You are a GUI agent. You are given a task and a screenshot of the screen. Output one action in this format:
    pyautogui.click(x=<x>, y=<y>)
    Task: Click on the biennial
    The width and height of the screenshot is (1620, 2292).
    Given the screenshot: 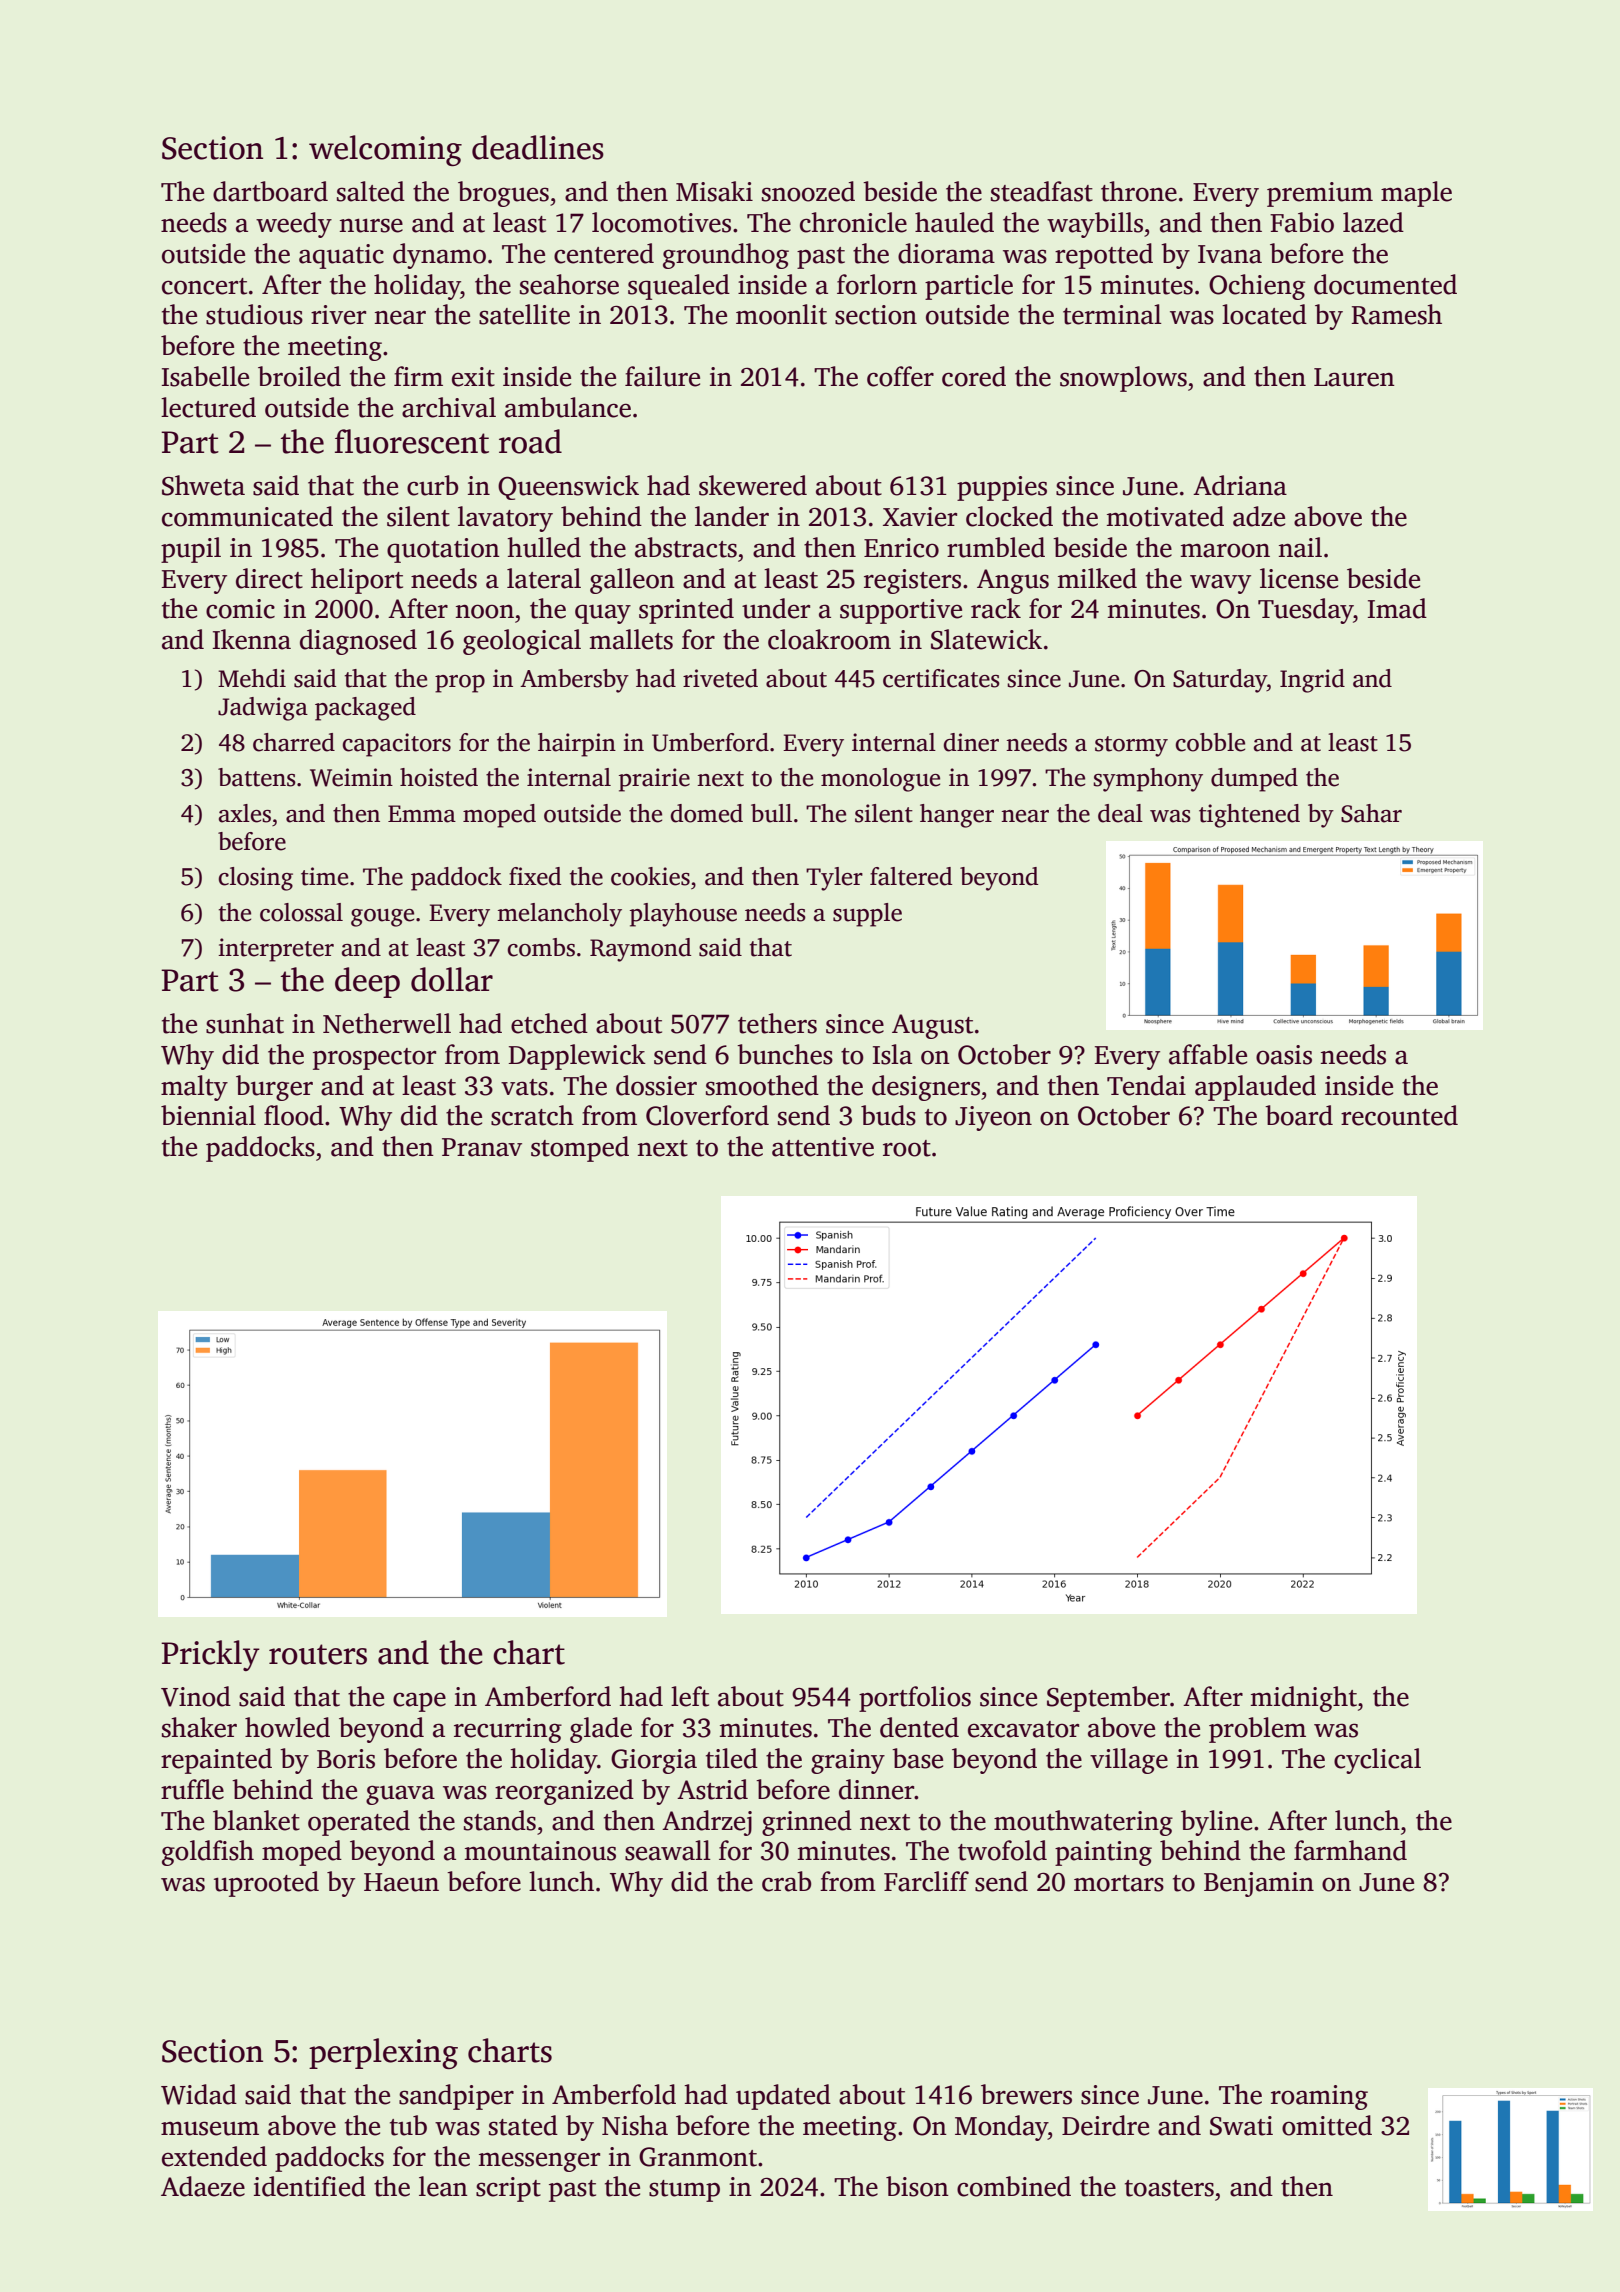 What is the action you would take?
    pyautogui.click(x=208, y=1115)
